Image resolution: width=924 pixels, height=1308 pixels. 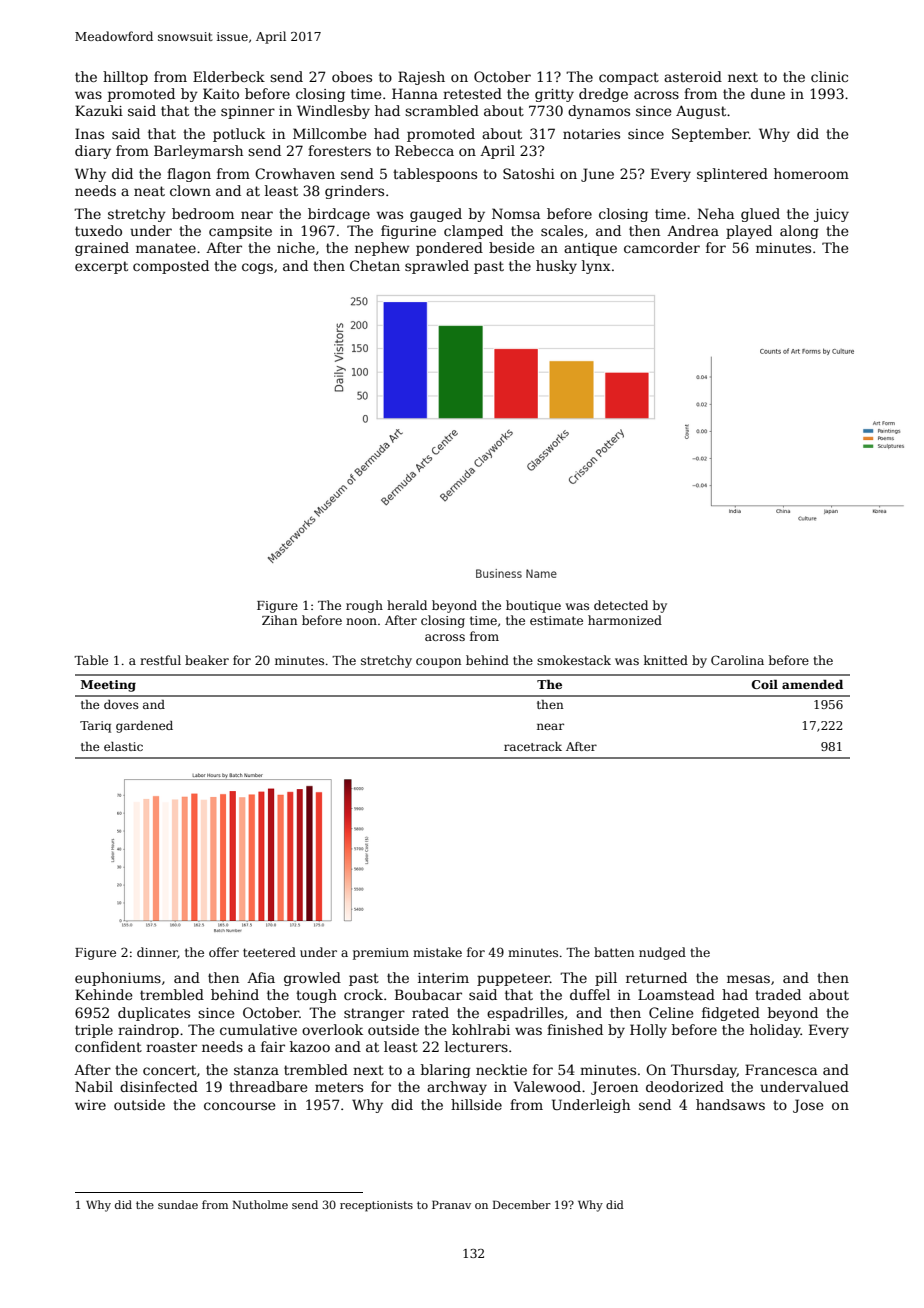 What do you see at coordinates (190, 190) in the page?
I see `clown` at bounding box center [190, 190].
